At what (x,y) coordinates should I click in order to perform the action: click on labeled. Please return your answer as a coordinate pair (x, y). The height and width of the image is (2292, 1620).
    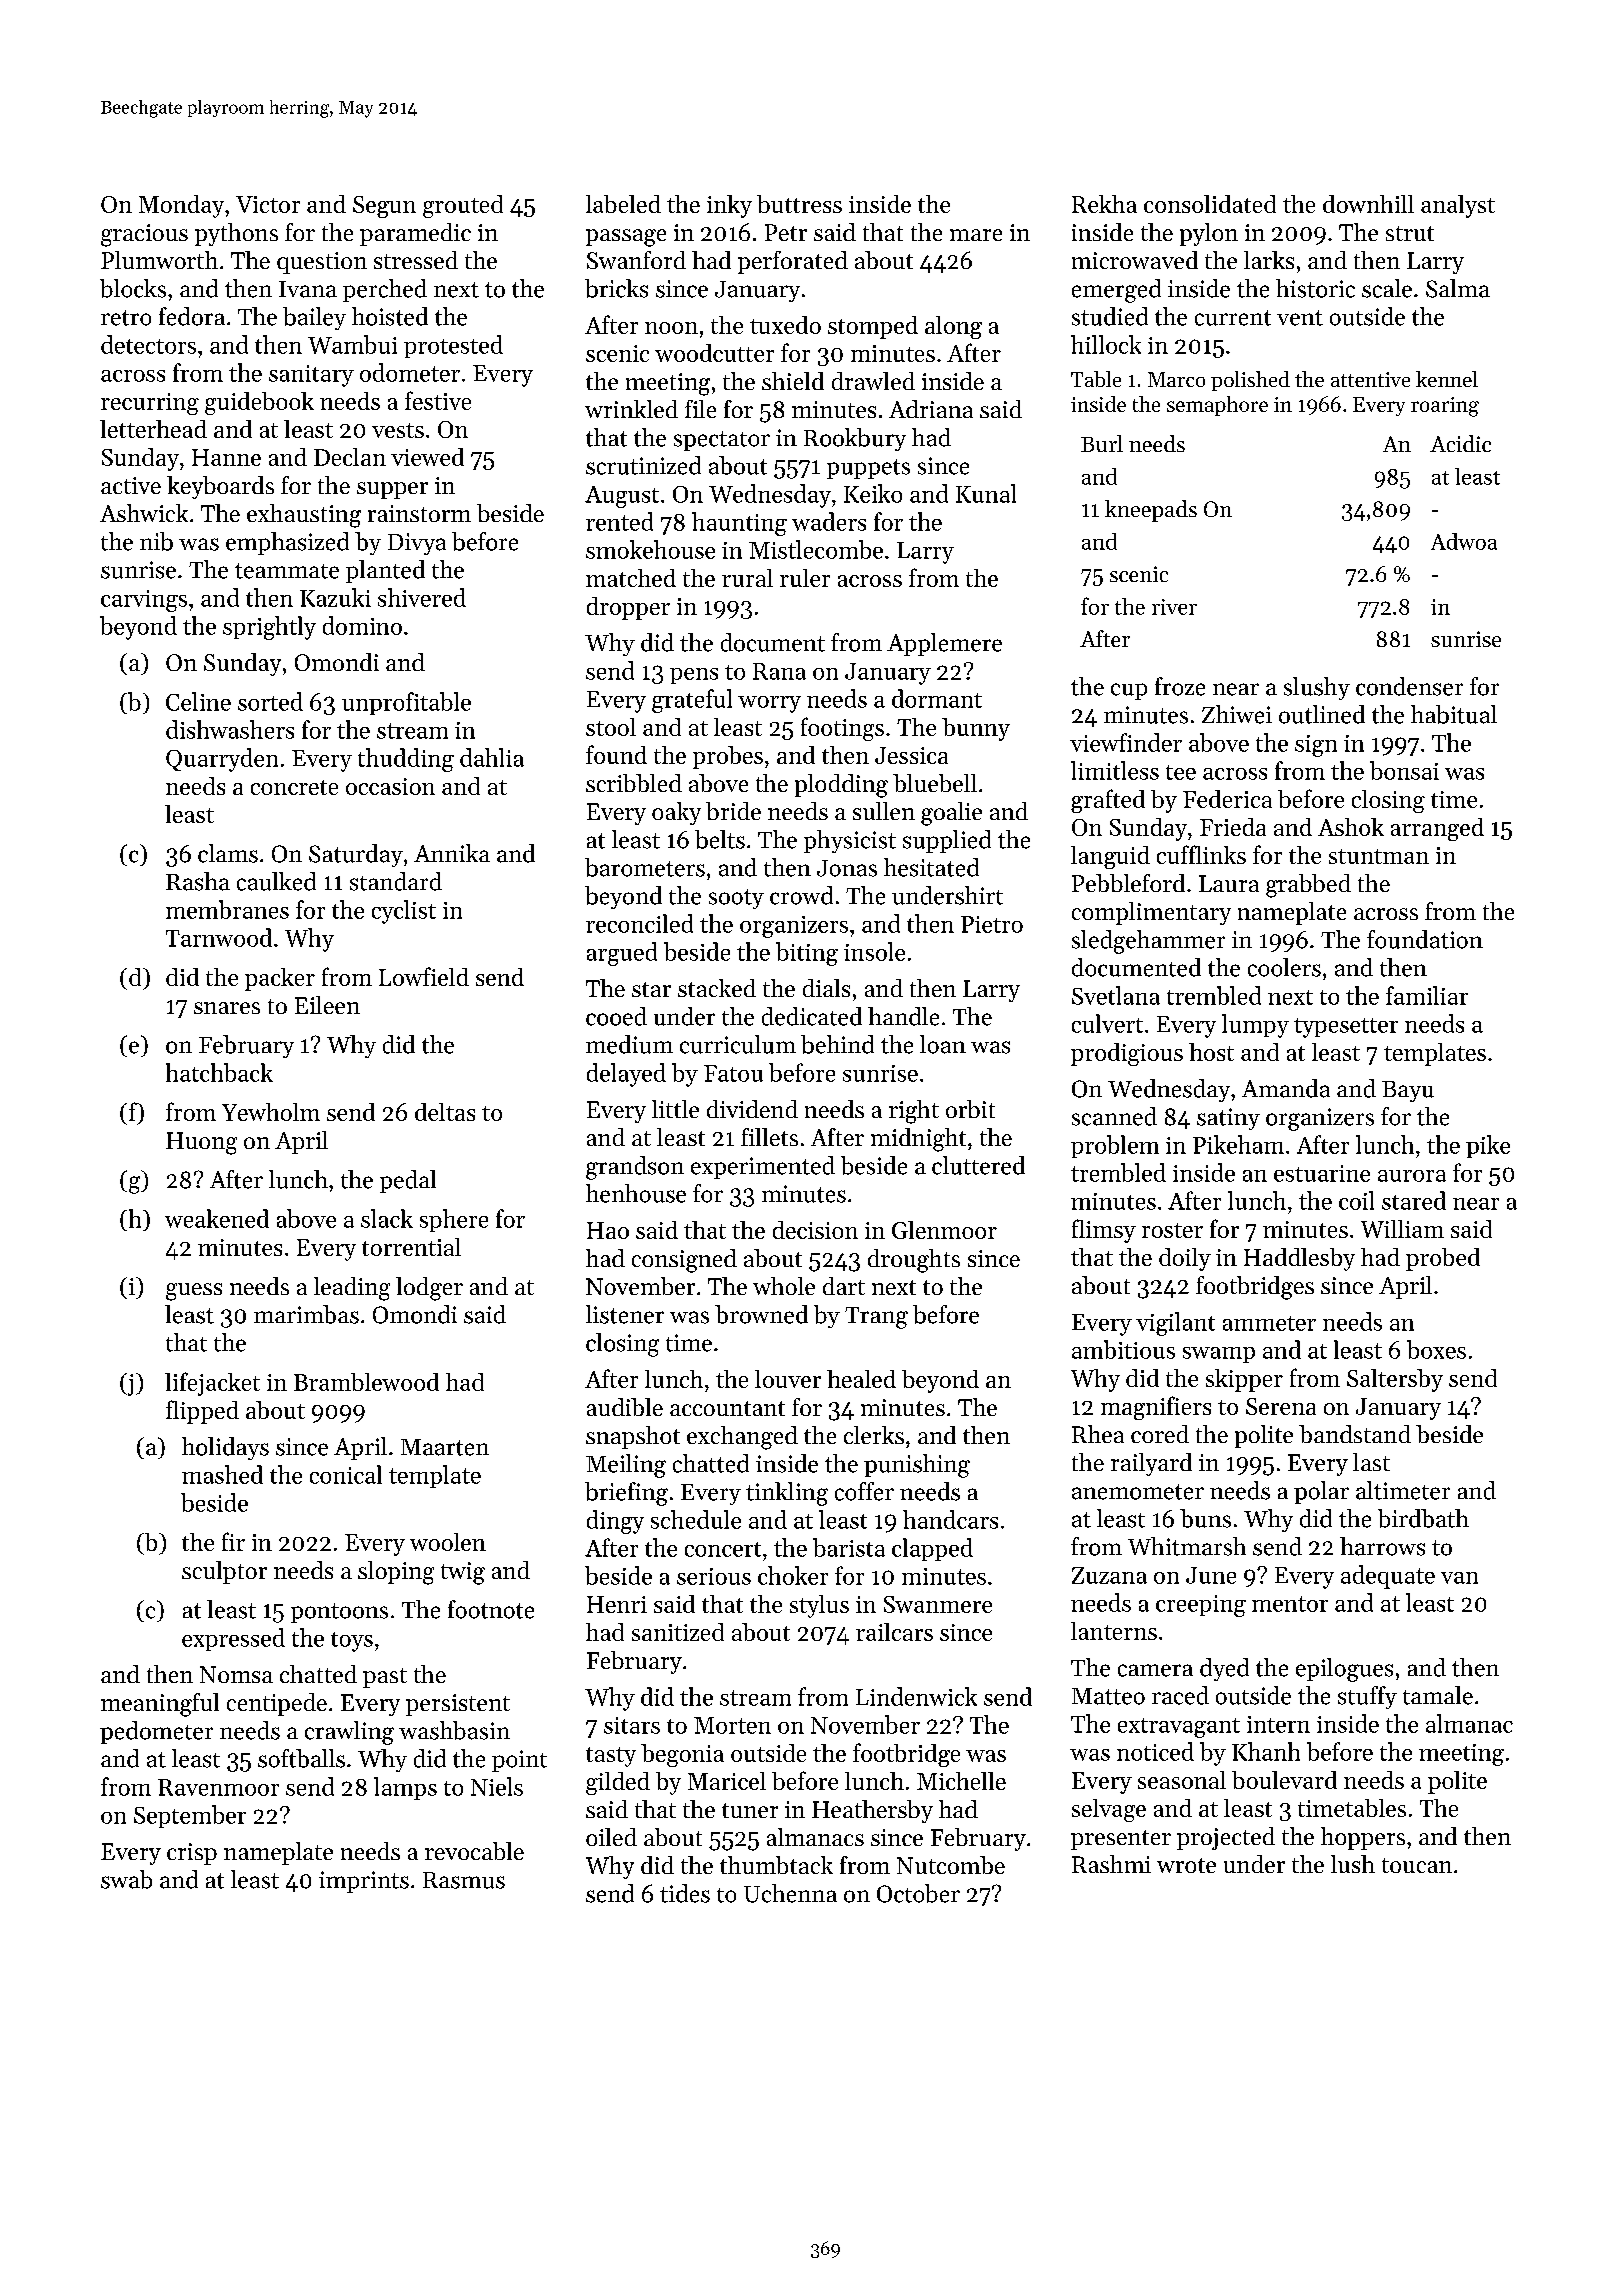
    Looking at the image, I should click on (623, 204).
